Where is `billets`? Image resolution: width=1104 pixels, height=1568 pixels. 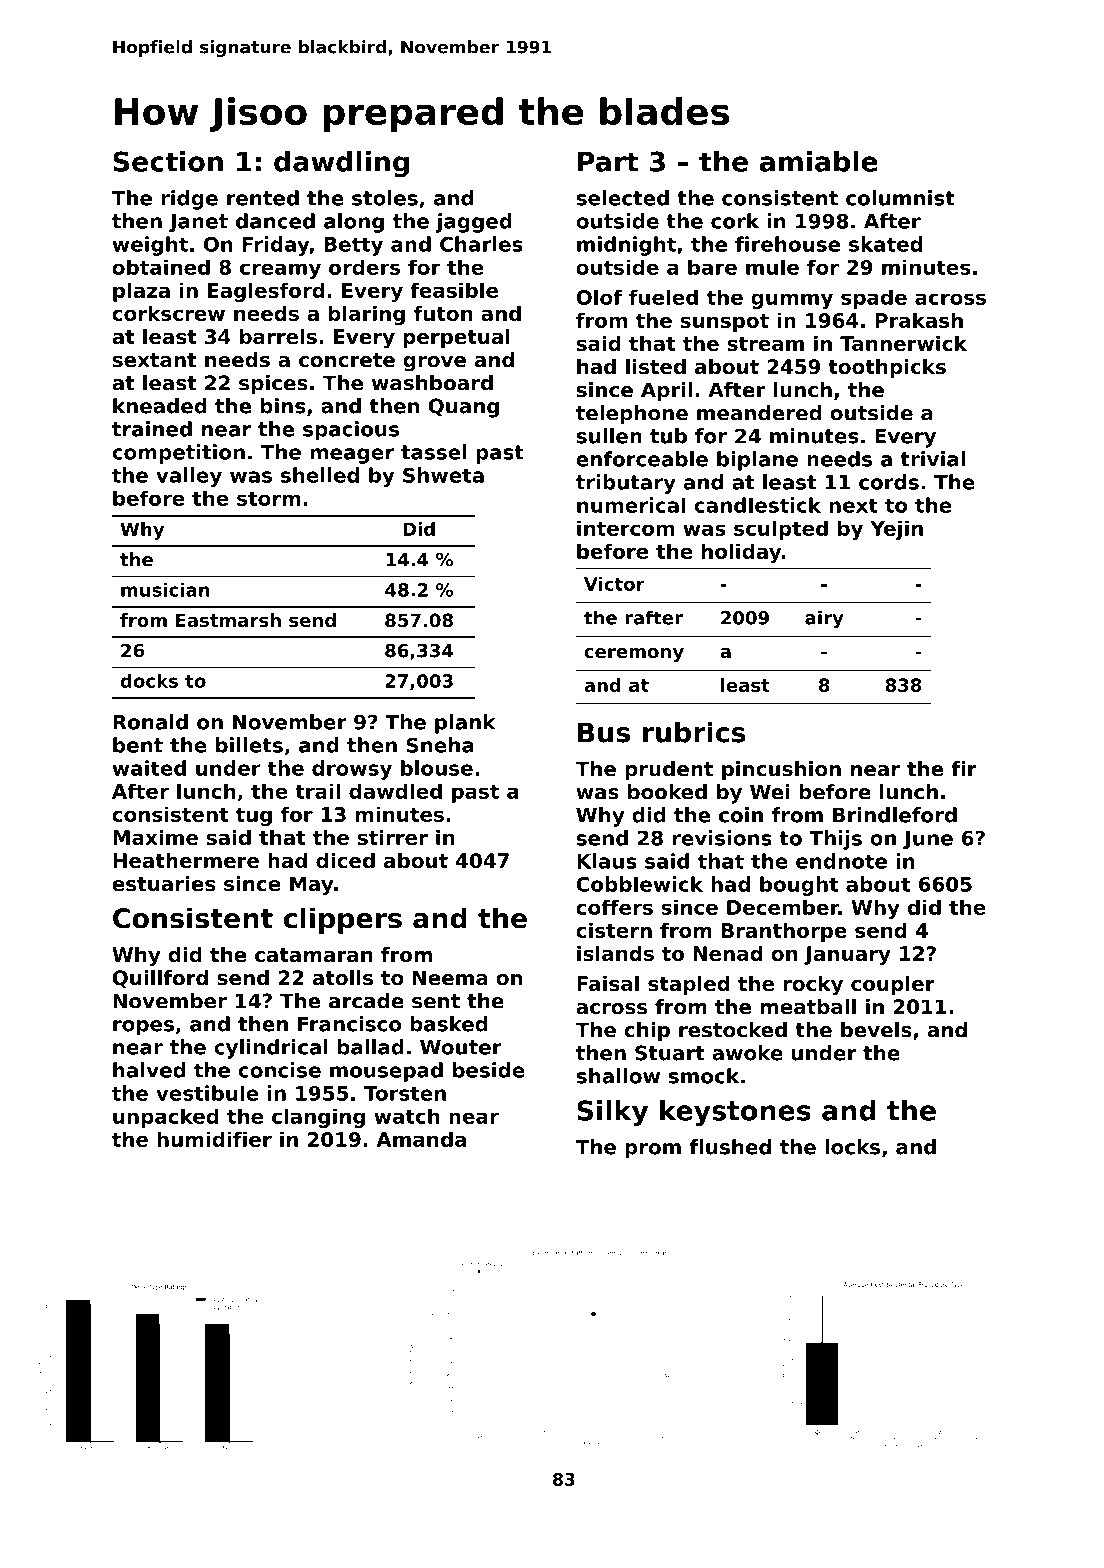 billets is located at coordinates (249, 745).
